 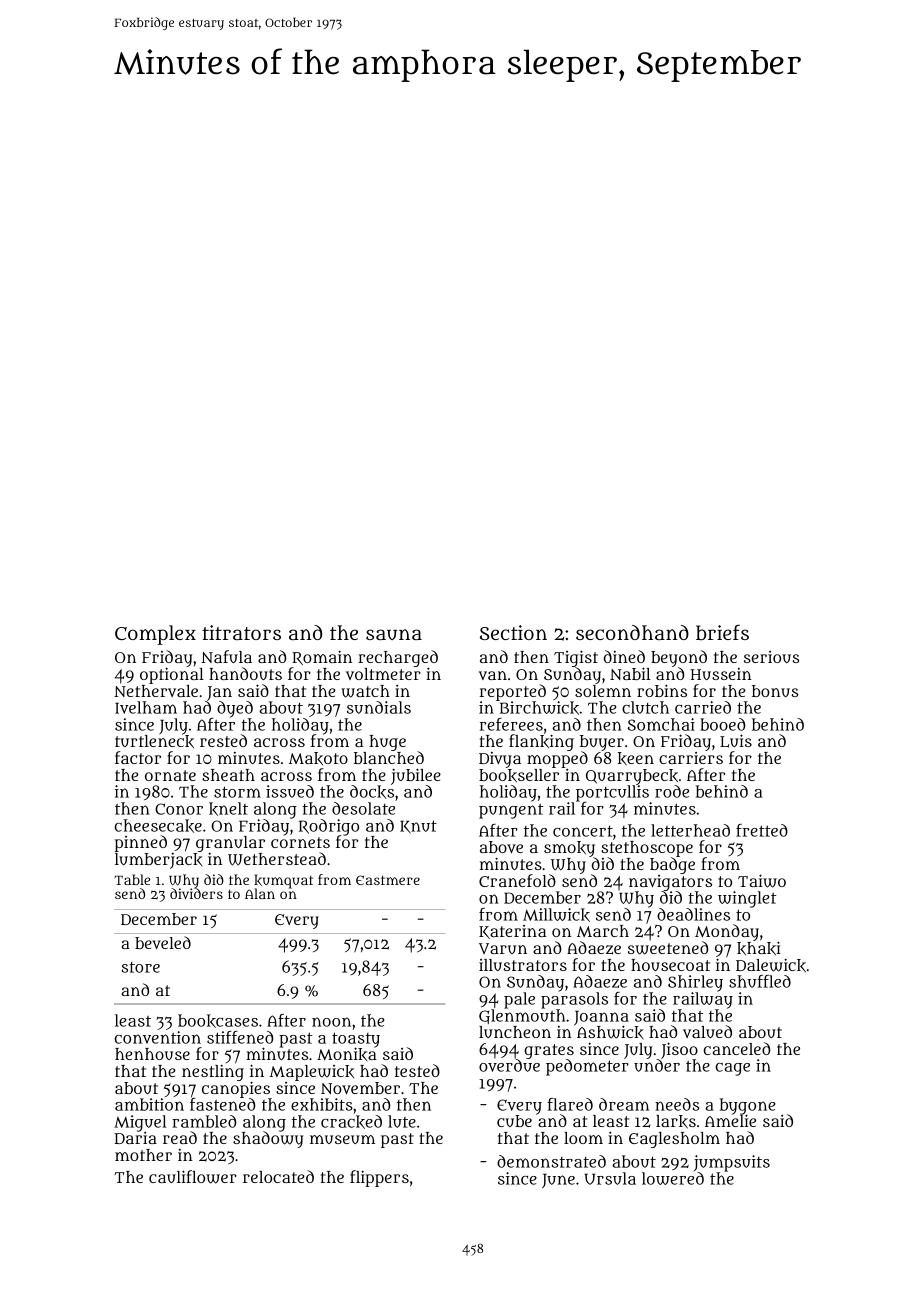 What do you see at coordinates (762, 830) in the document?
I see `fretted` at bounding box center [762, 830].
